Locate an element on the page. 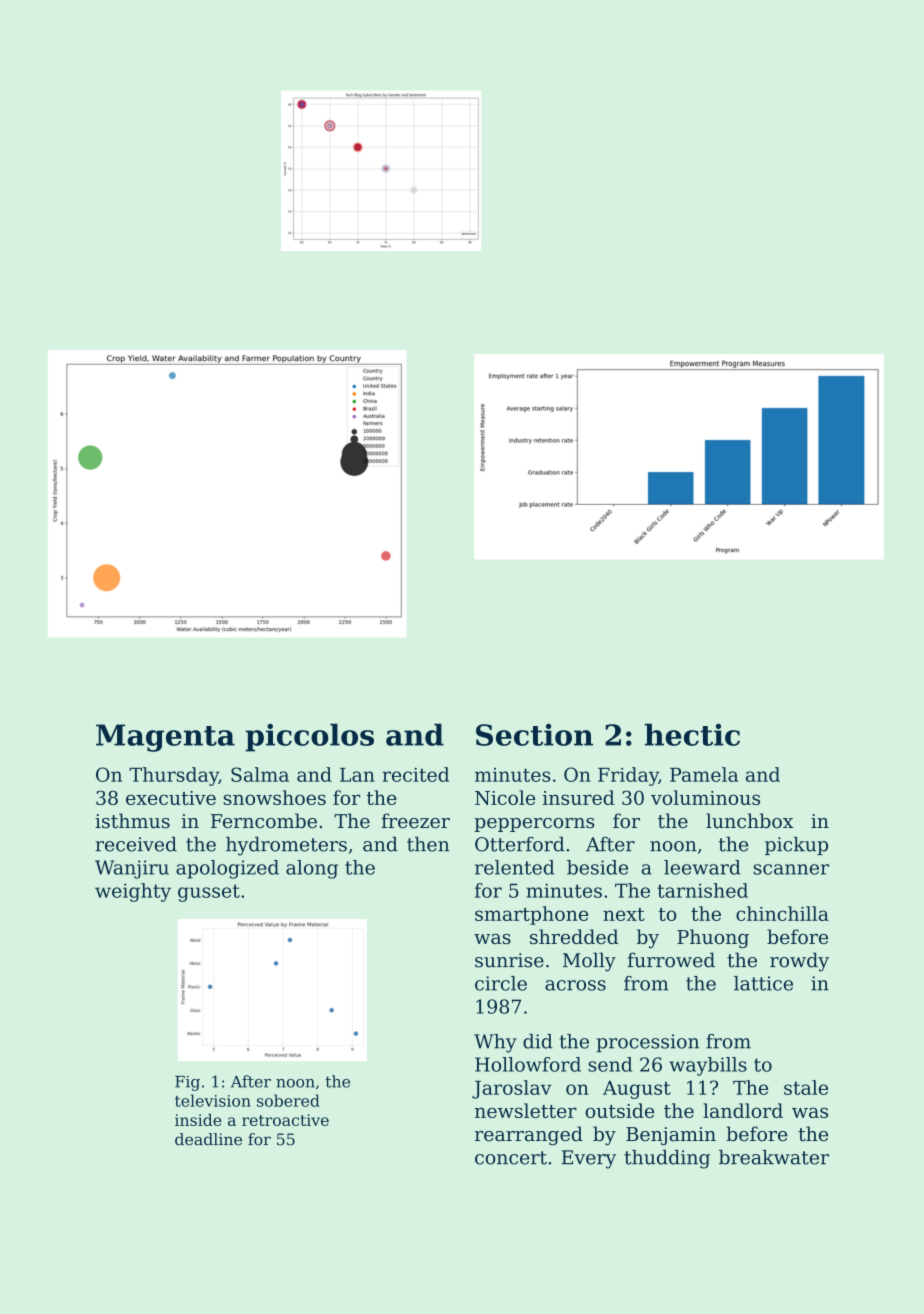  deadline is located at coordinates (208, 1139).
